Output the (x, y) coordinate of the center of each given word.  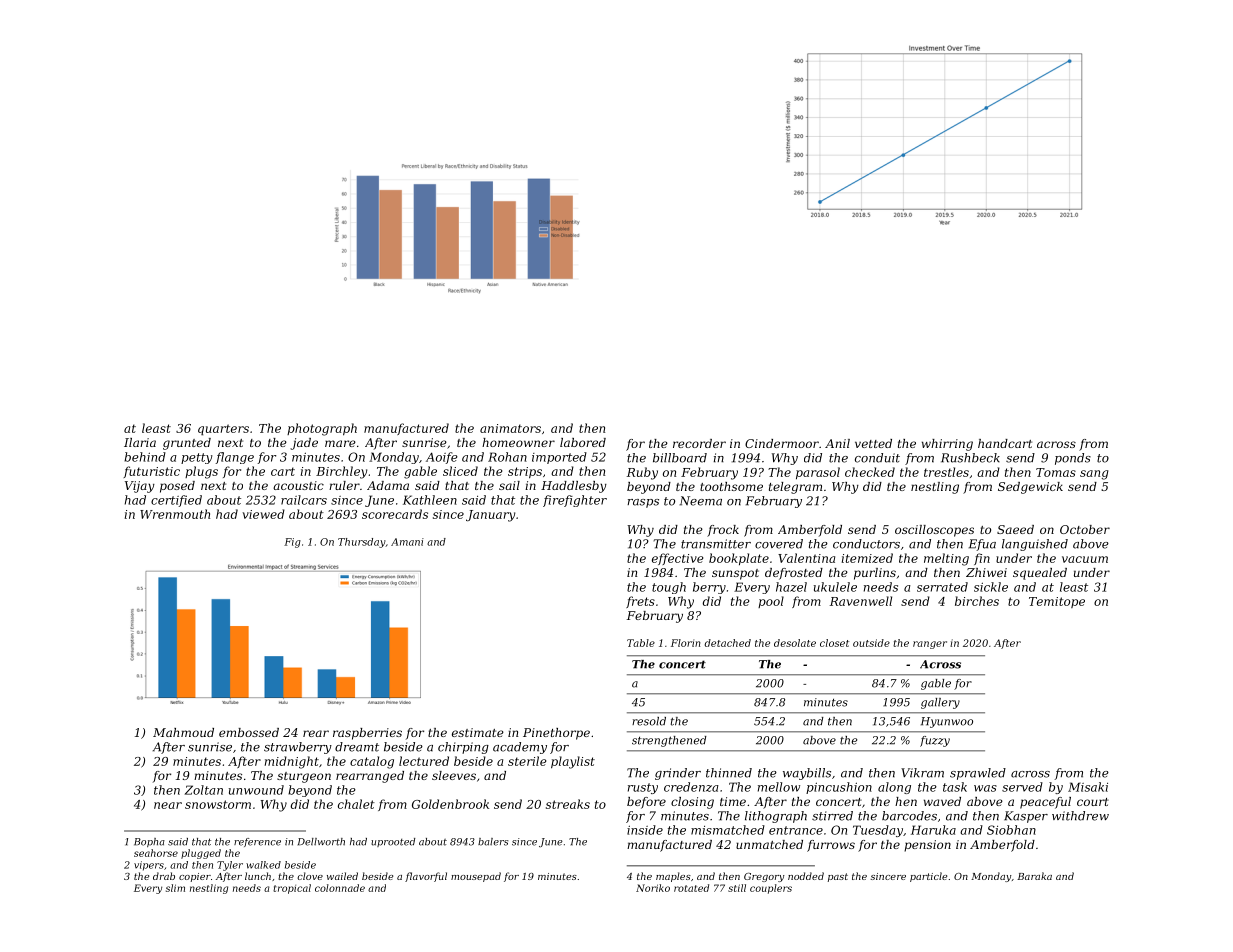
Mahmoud (183, 732)
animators (510, 428)
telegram (795, 488)
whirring (947, 445)
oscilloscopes (934, 531)
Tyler (230, 866)
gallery (940, 703)
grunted (187, 444)
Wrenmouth (175, 514)
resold (649, 721)
